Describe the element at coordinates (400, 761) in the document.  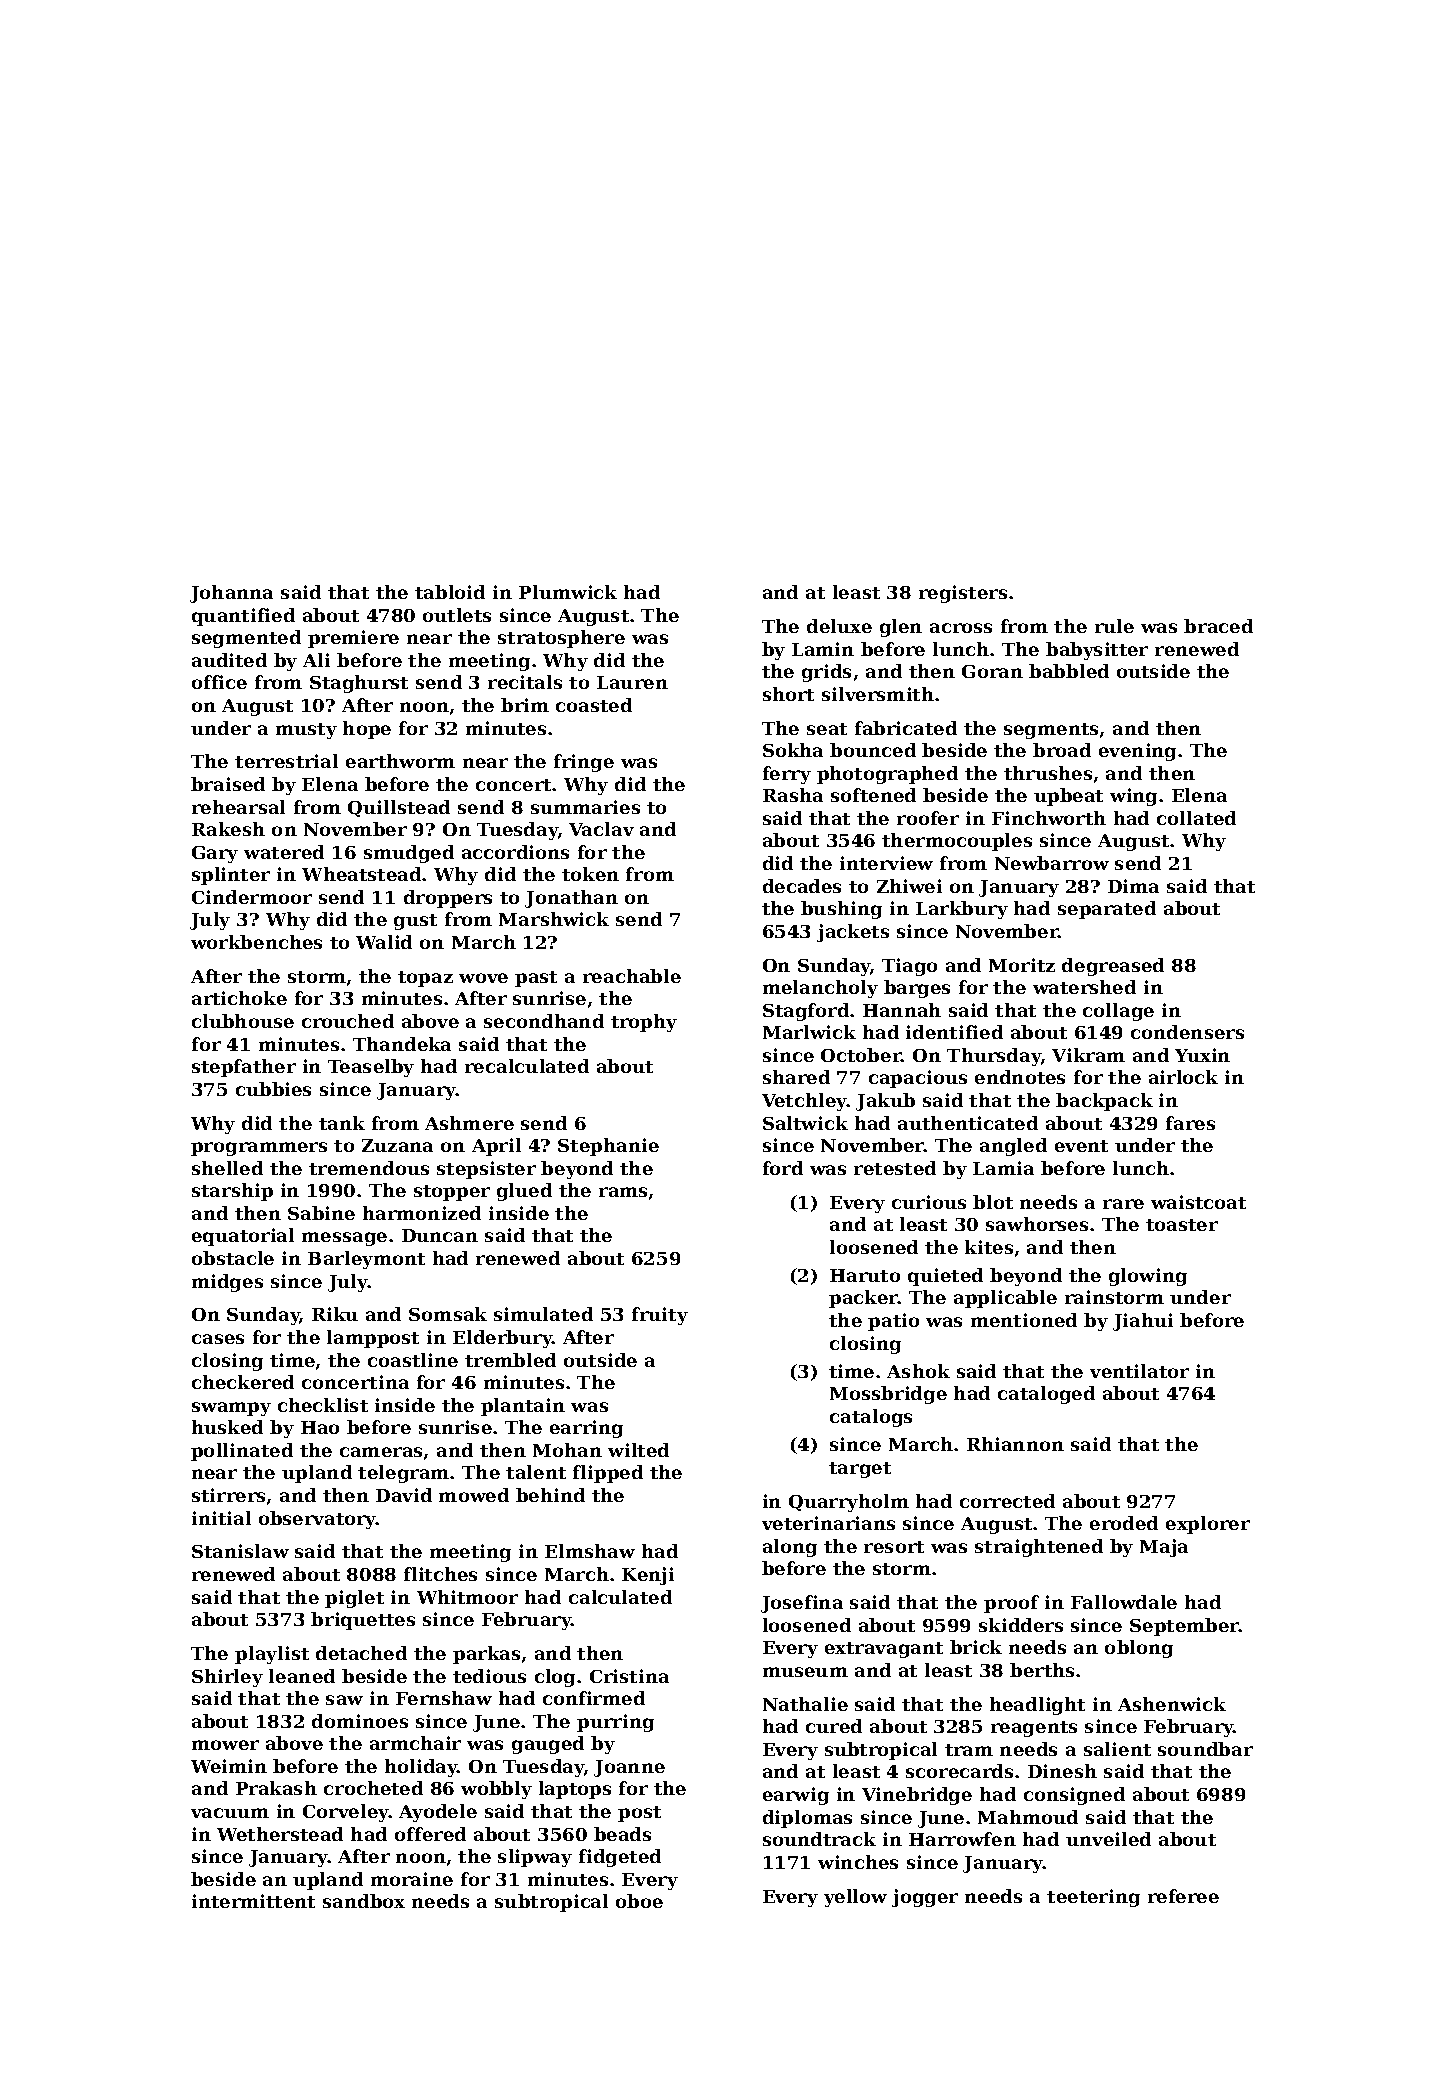
I see `earthworm` at that location.
